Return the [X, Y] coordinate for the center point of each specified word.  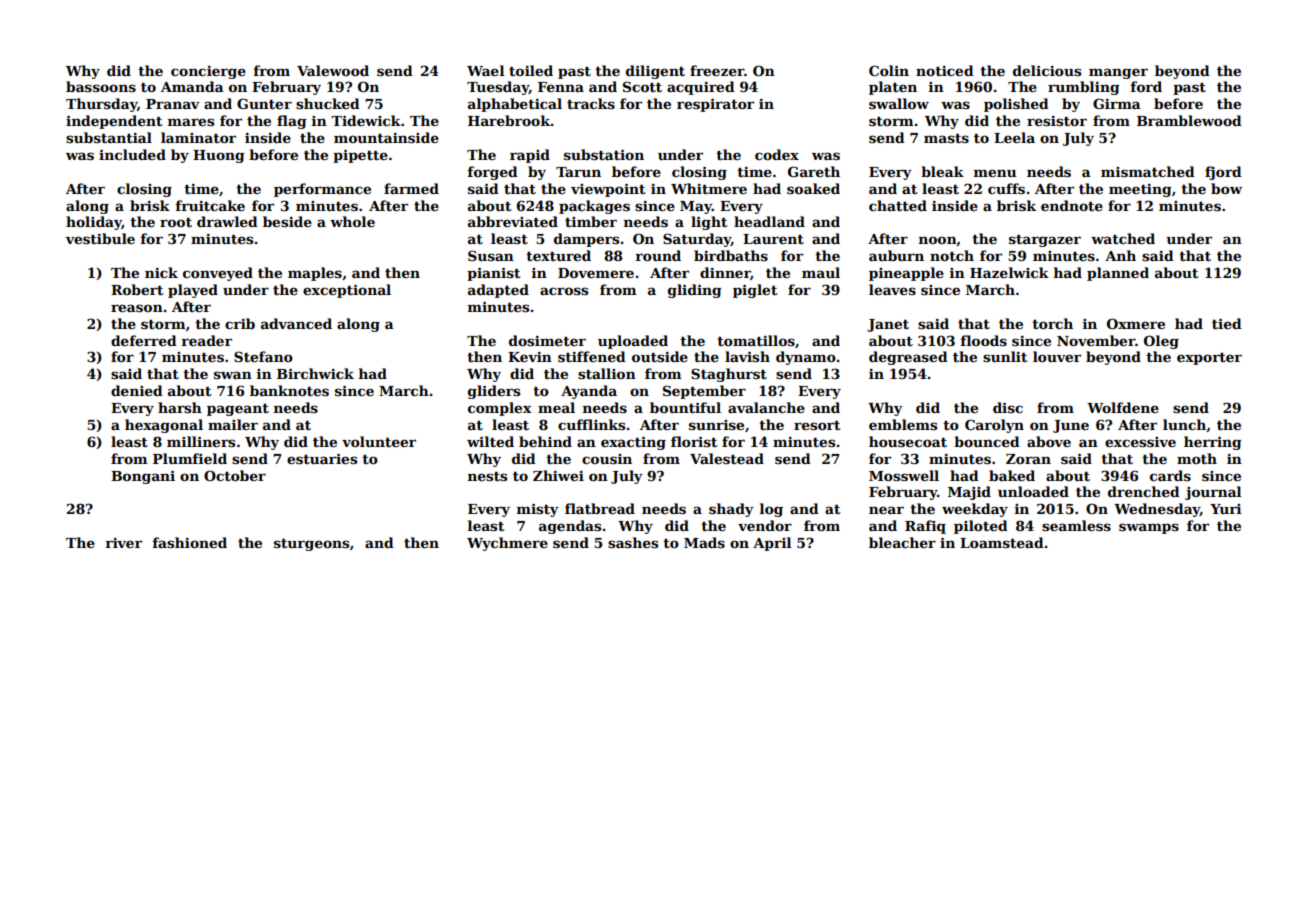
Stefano [263, 356]
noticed [945, 70]
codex [777, 154]
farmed [411, 188]
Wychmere [507, 544]
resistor [1057, 121]
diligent [655, 72]
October [235, 475]
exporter [1209, 359]
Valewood [333, 70]
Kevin [530, 357]
